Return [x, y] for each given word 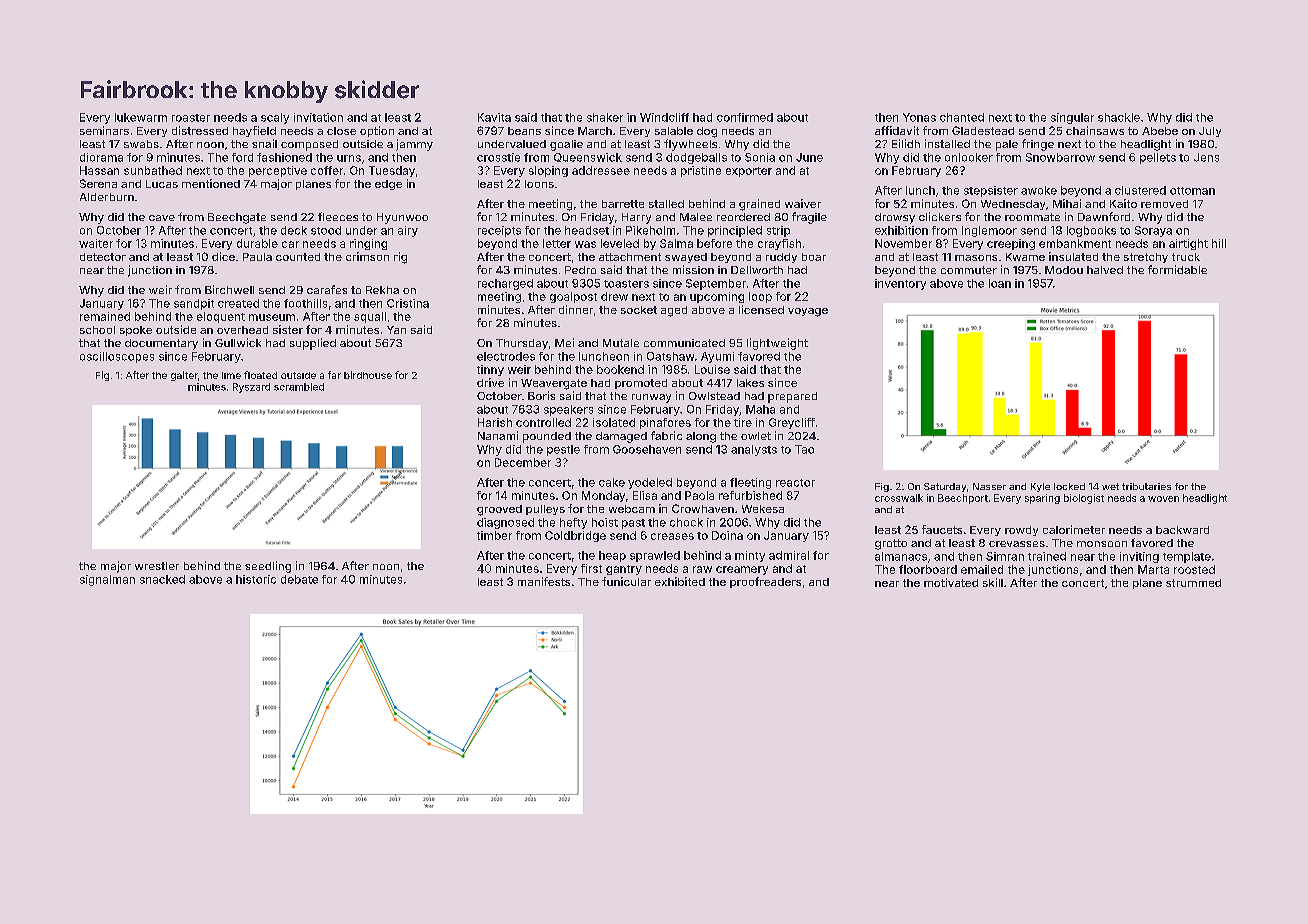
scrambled [299, 387]
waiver [803, 203]
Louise [712, 369]
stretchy [1146, 258]
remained [105, 316]
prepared [792, 397]
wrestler [157, 566]
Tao [804, 449]
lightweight [777, 344]
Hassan [99, 170]
